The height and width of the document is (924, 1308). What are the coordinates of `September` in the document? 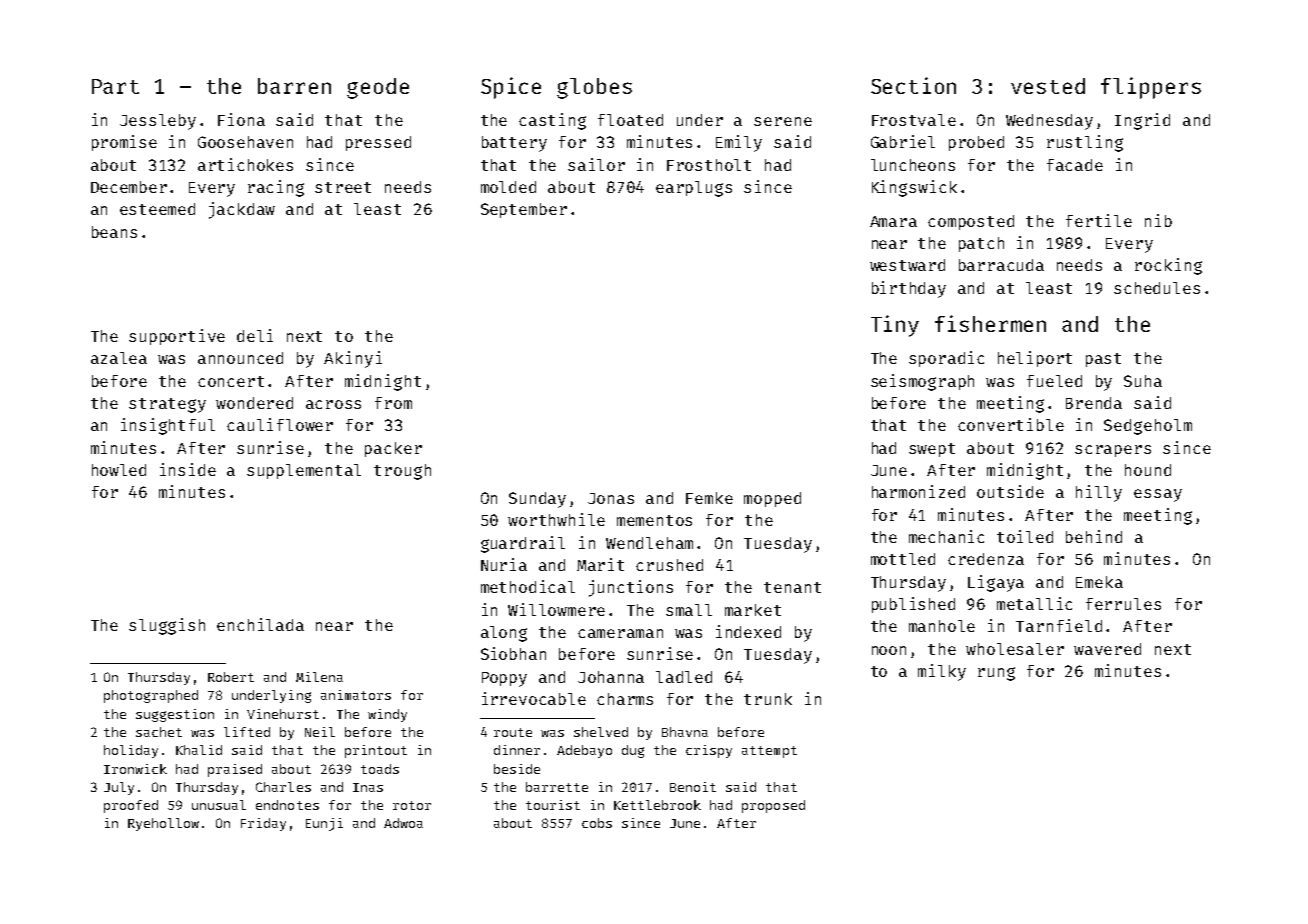 It's located at (524, 210).
